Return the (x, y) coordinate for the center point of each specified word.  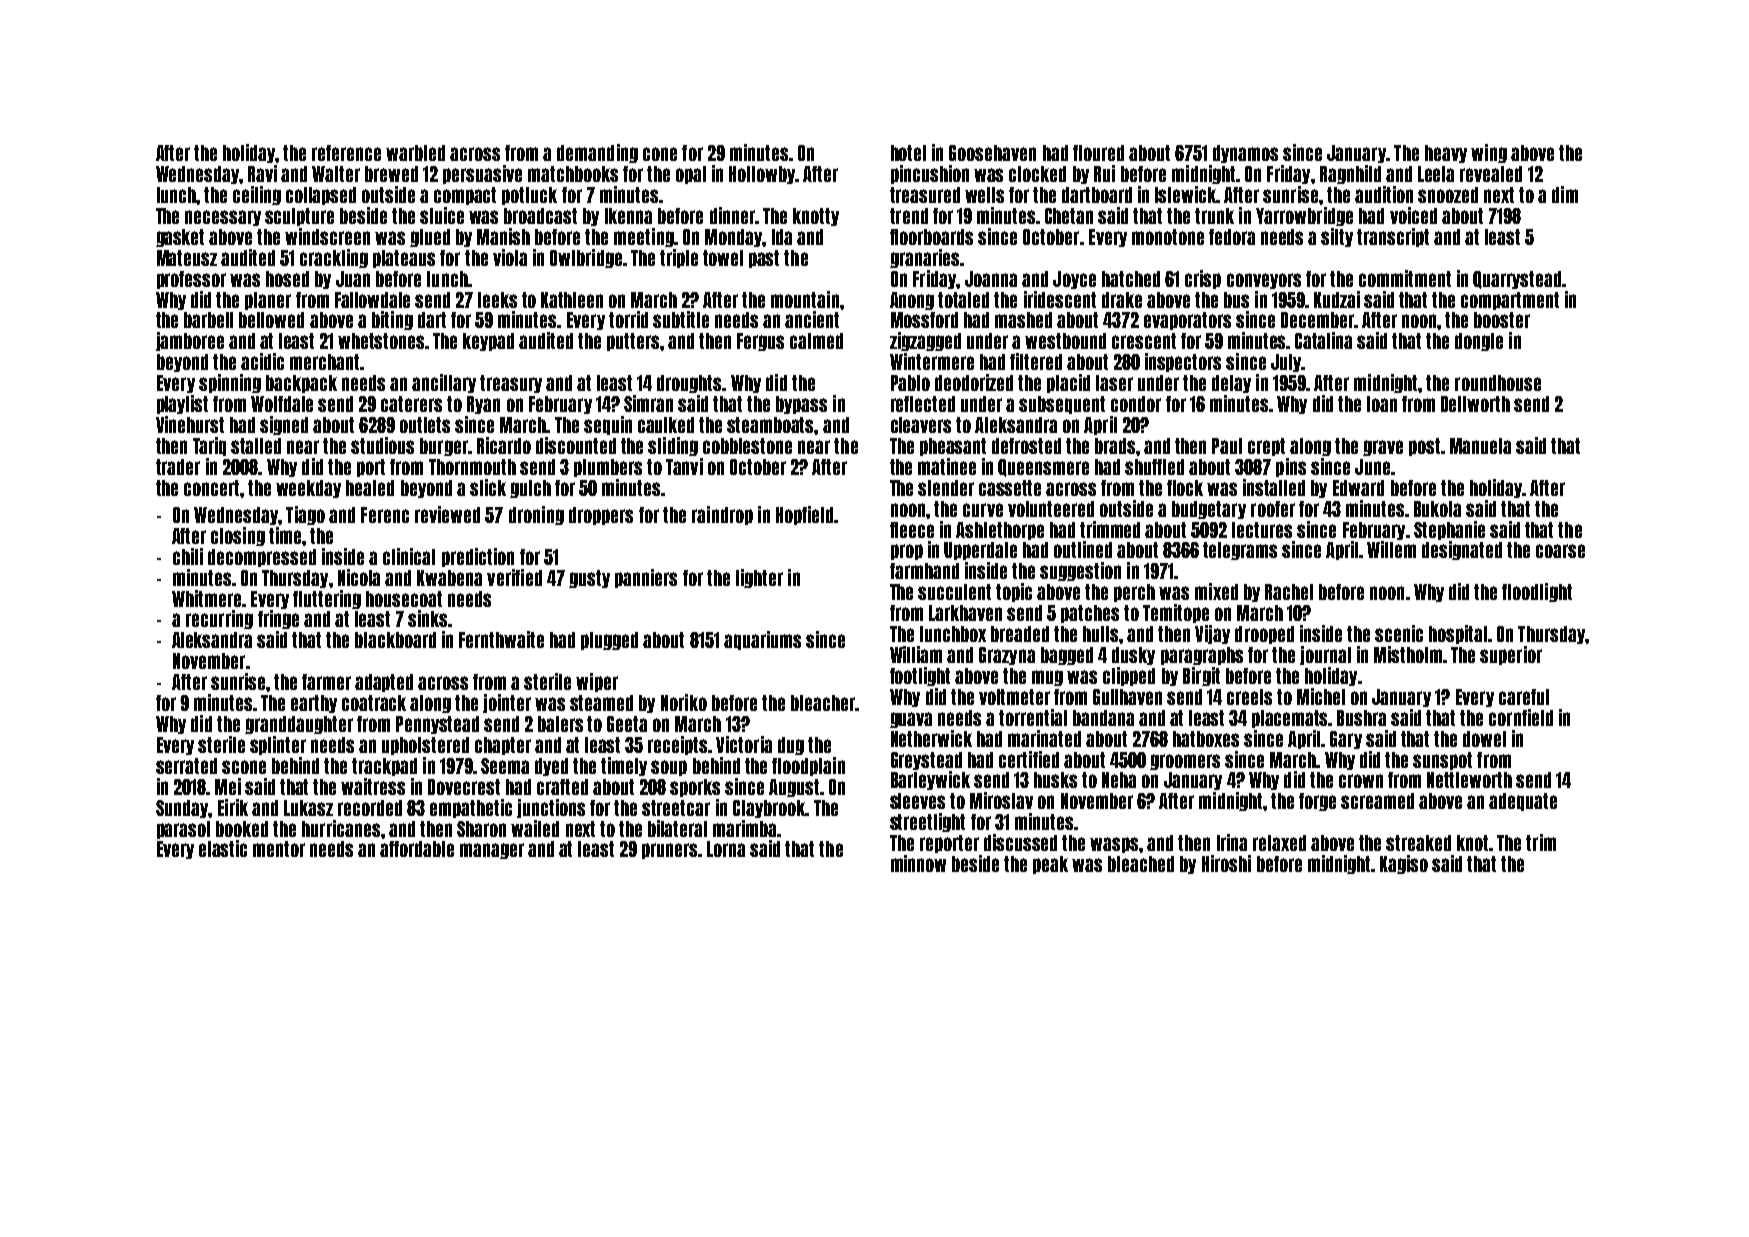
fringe (278, 619)
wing (1489, 153)
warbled (415, 153)
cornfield (1521, 717)
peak (1050, 865)
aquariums (762, 640)
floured (1098, 153)
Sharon (481, 829)
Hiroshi (1226, 863)
